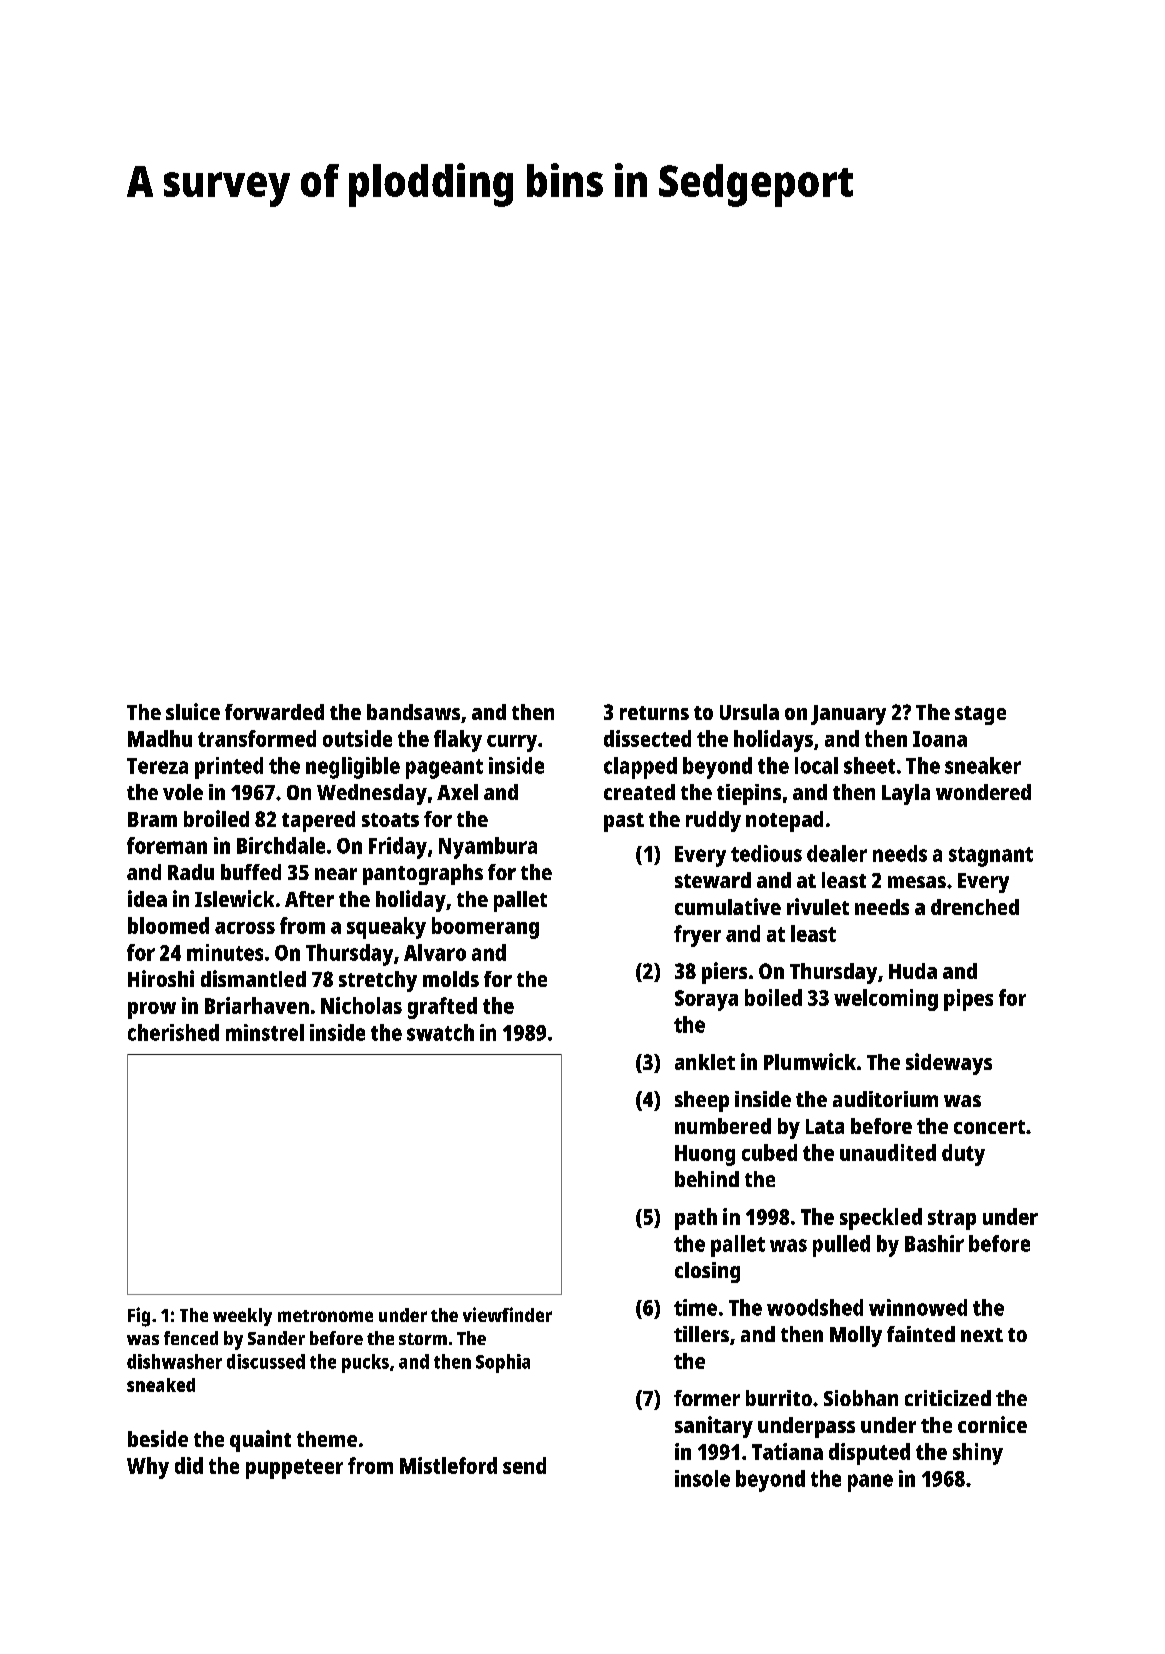  Describe the element at coordinates (361, 1005) in the image. I see `Nicholas` at that location.
